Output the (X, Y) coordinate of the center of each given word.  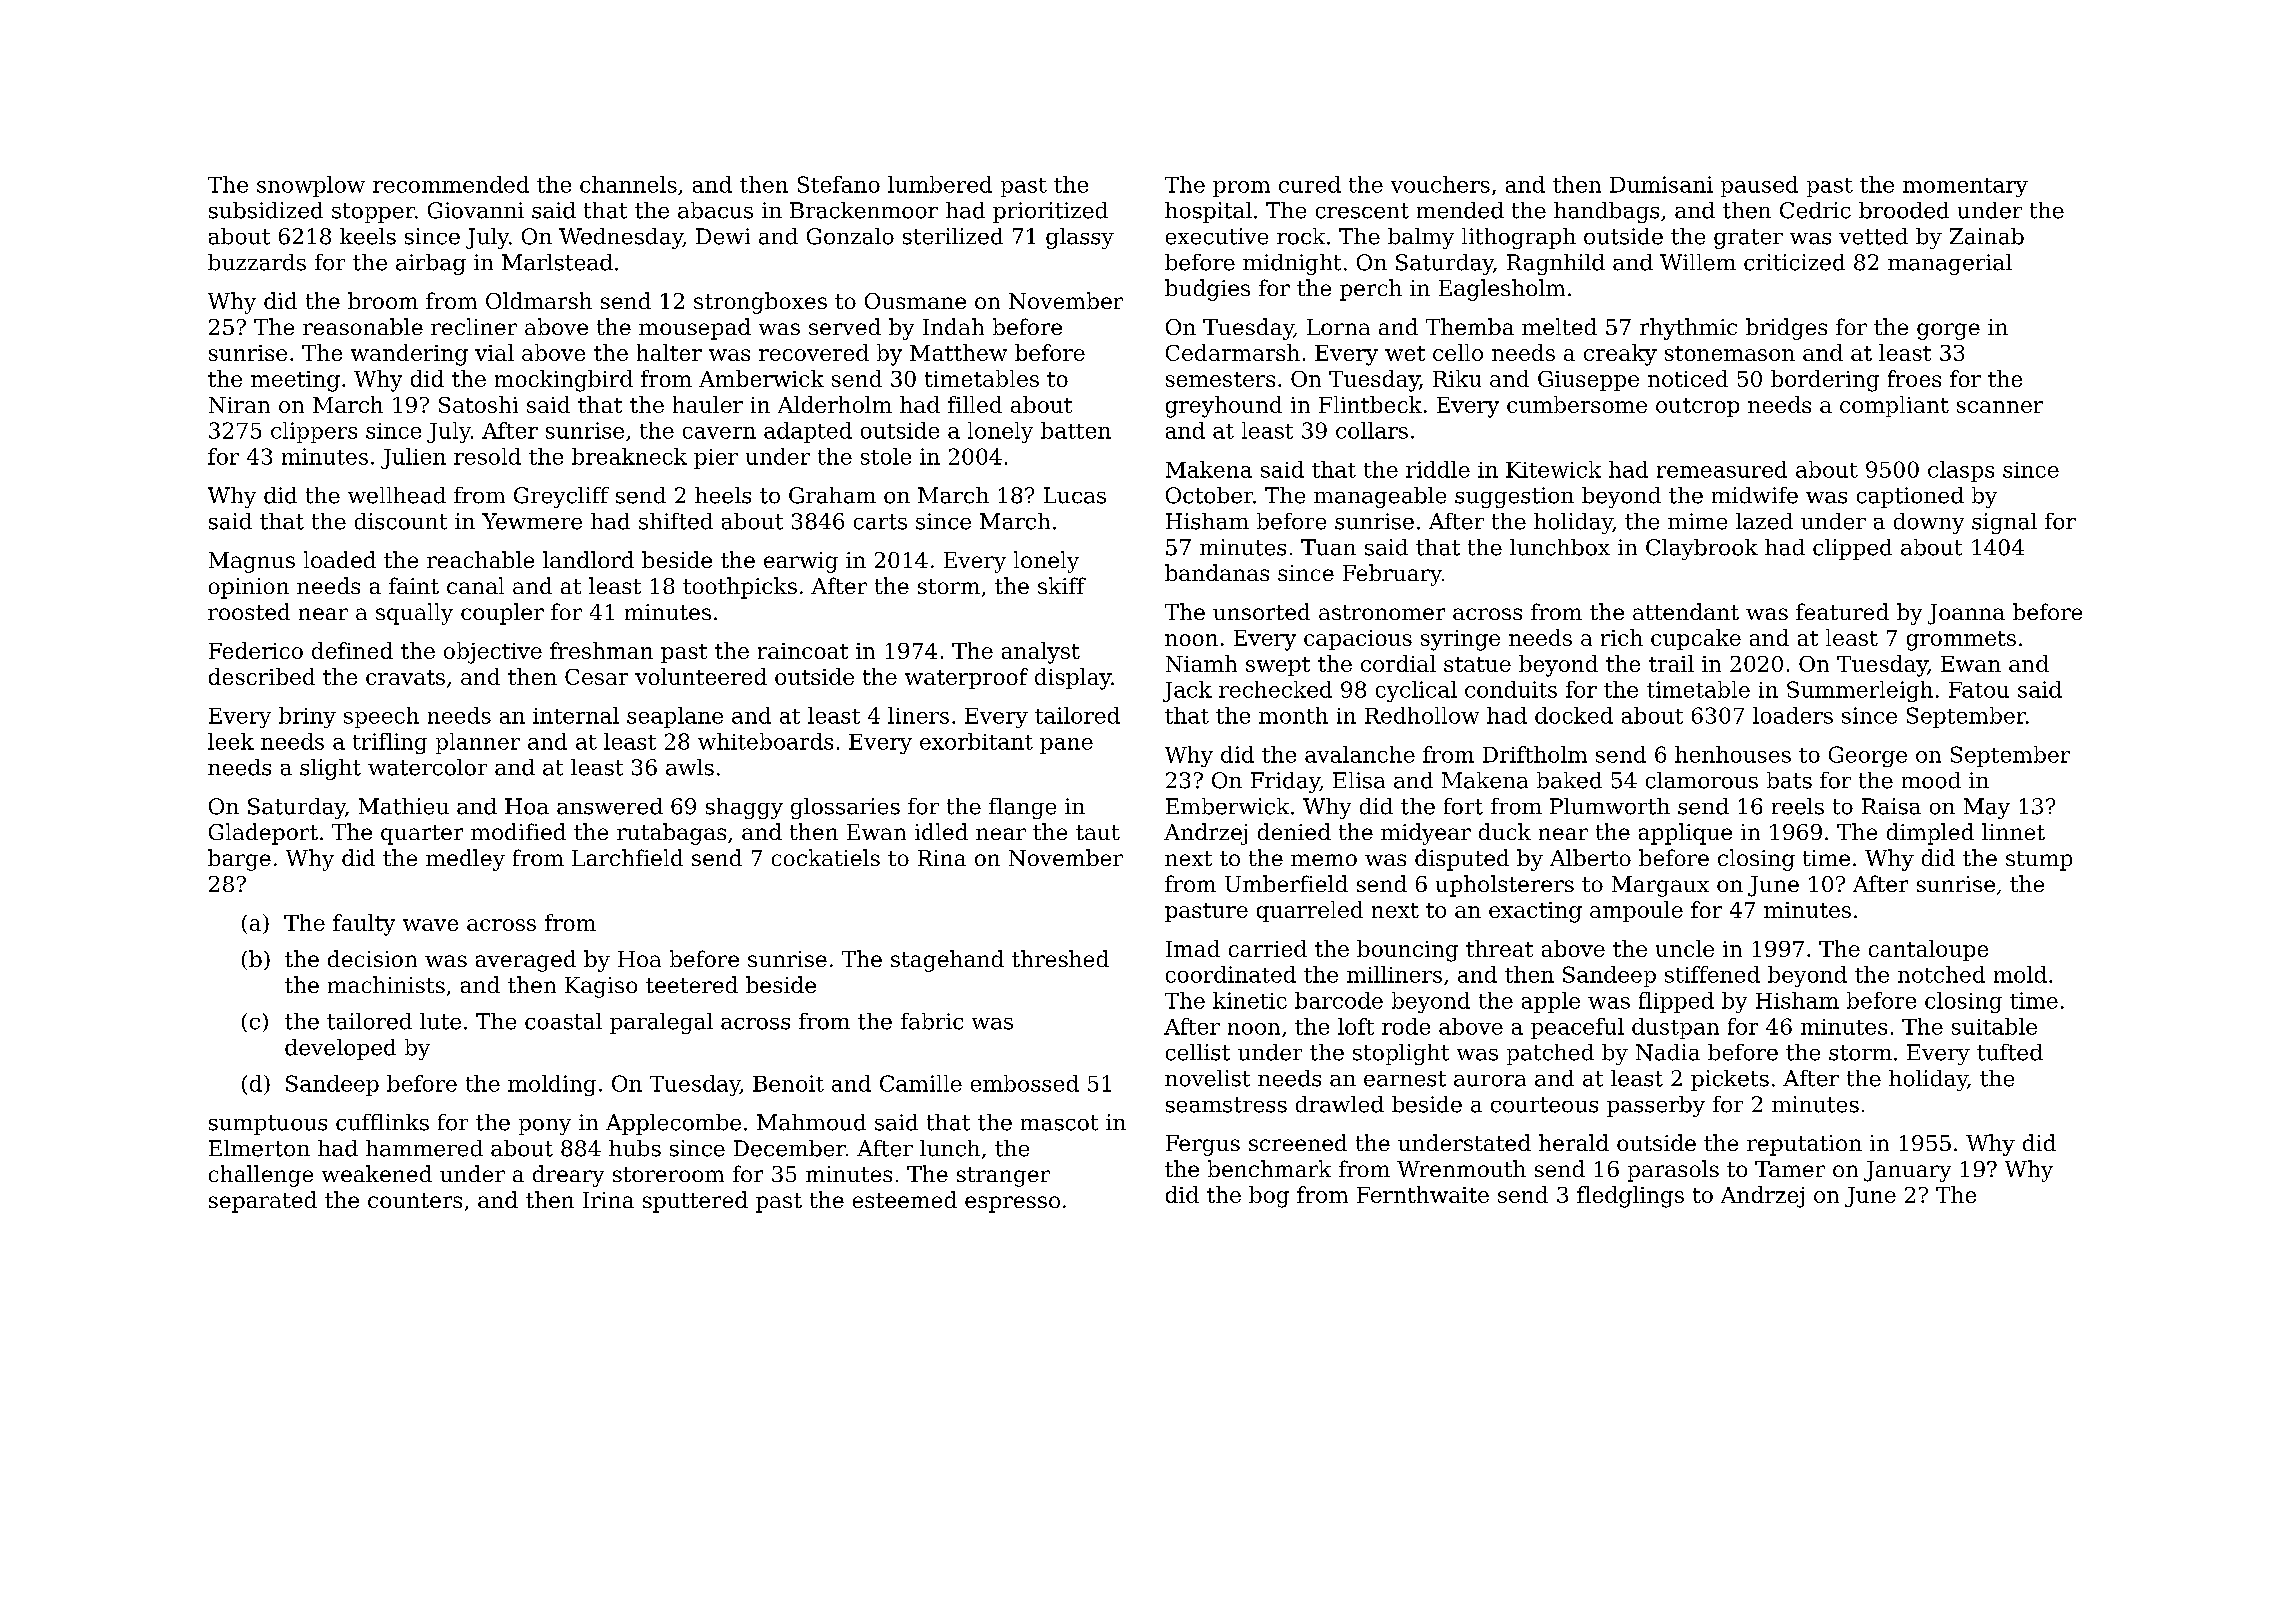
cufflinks (382, 1122)
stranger (1003, 1177)
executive (1217, 236)
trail (1671, 663)
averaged (526, 961)
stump (2039, 861)
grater (1748, 239)
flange (1022, 808)
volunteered (701, 676)
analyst (1041, 653)
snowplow (311, 186)
